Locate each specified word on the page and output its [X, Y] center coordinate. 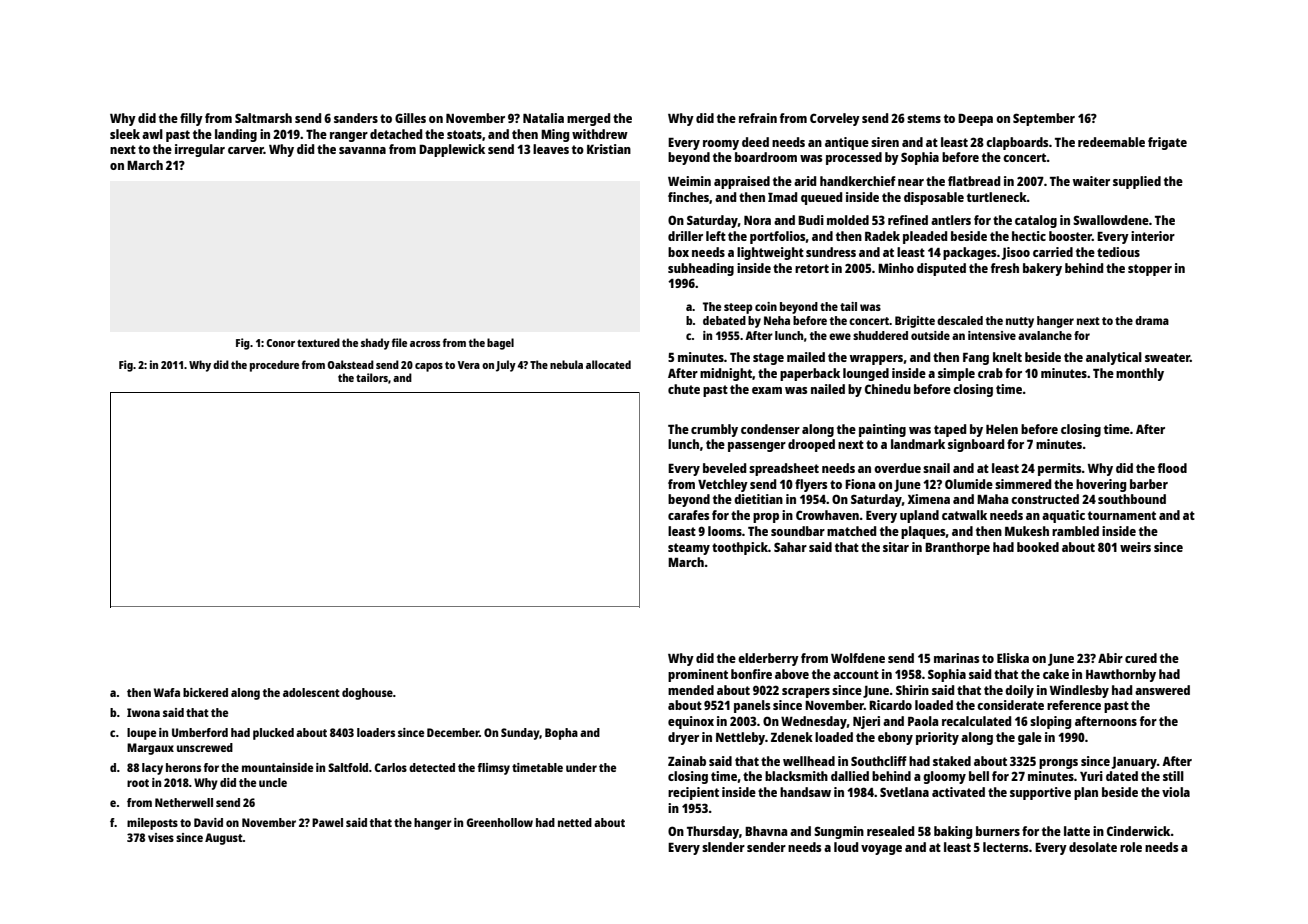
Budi [811, 220]
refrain [758, 118]
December [453, 732]
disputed [941, 269]
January [1134, 763]
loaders [376, 732]
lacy [152, 769]
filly [191, 119]
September [1044, 119]
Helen [1002, 429]
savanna [362, 150]
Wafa [167, 692]
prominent [698, 675]
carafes [688, 515]
